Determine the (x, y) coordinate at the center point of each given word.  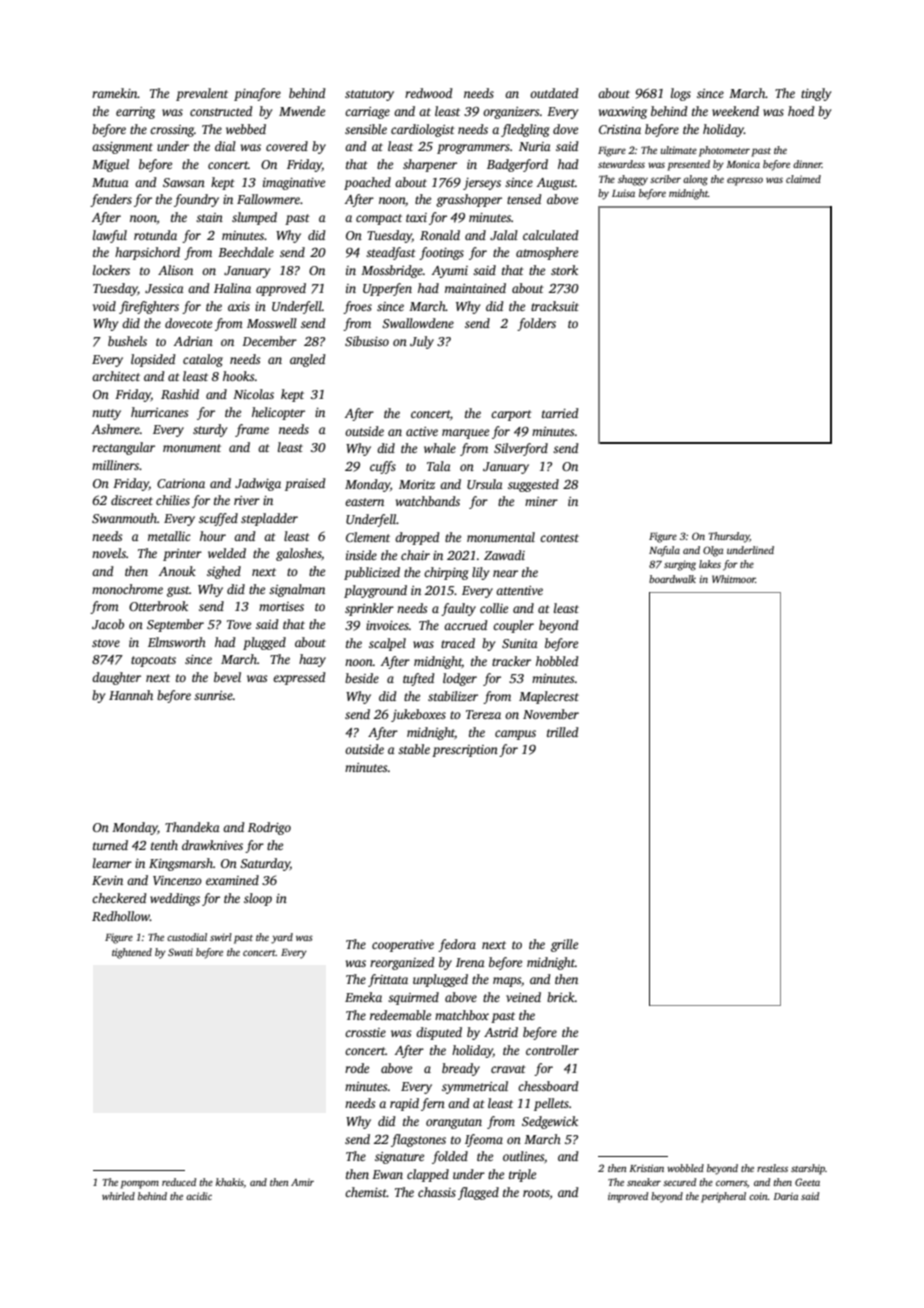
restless (772, 1168)
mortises (281, 606)
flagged (478, 1193)
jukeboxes (418, 715)
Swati (180, 952)
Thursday (729, 537)
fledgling (525, 130)
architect (116, 376)
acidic (199, 1196)
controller (552, 1050)
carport (511, 415)
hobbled (557, 661)
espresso (745, 181)
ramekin (115, 93)
